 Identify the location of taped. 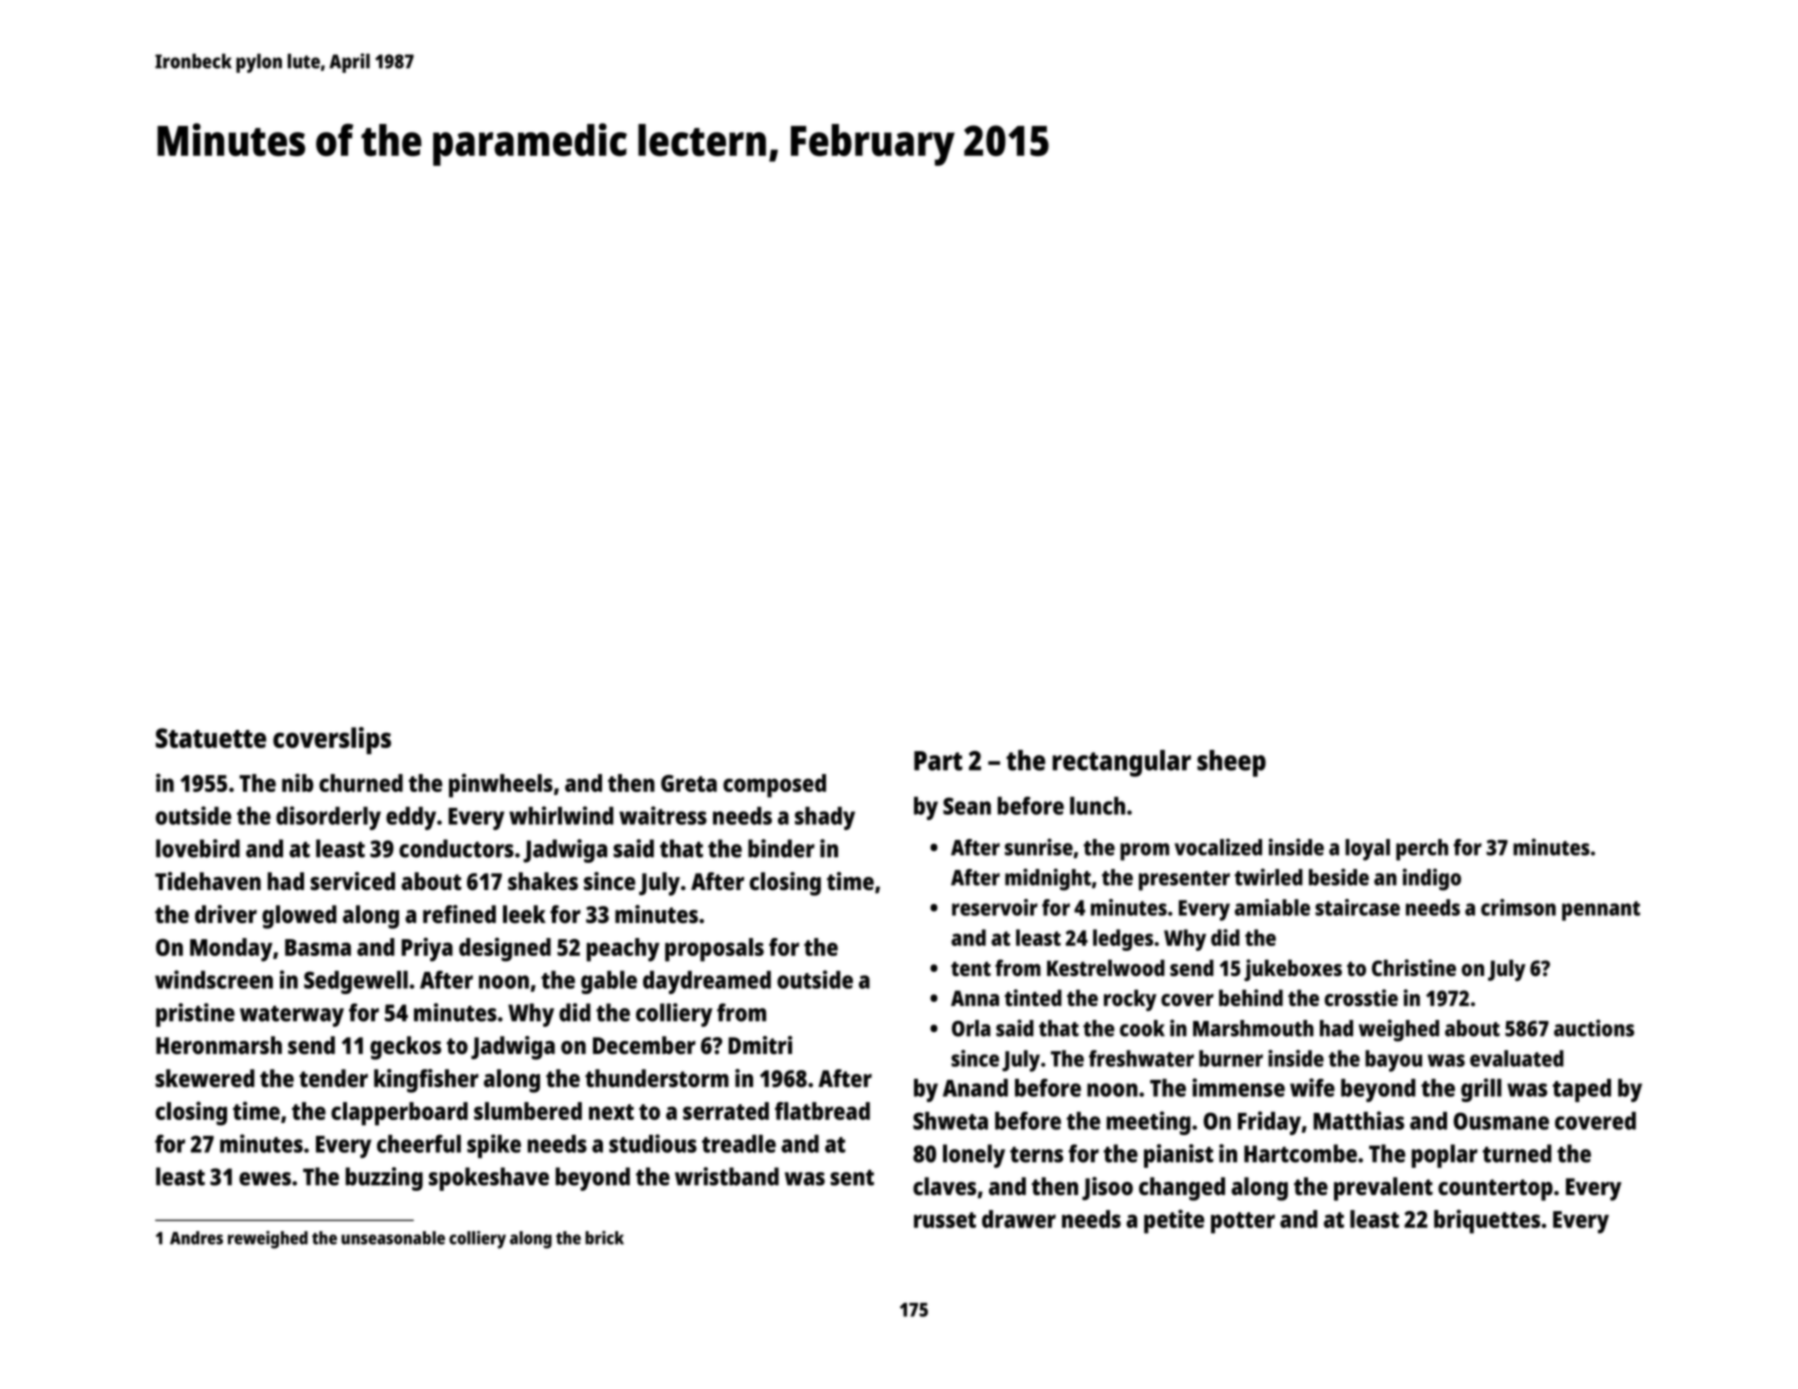
(1582, 1090).
